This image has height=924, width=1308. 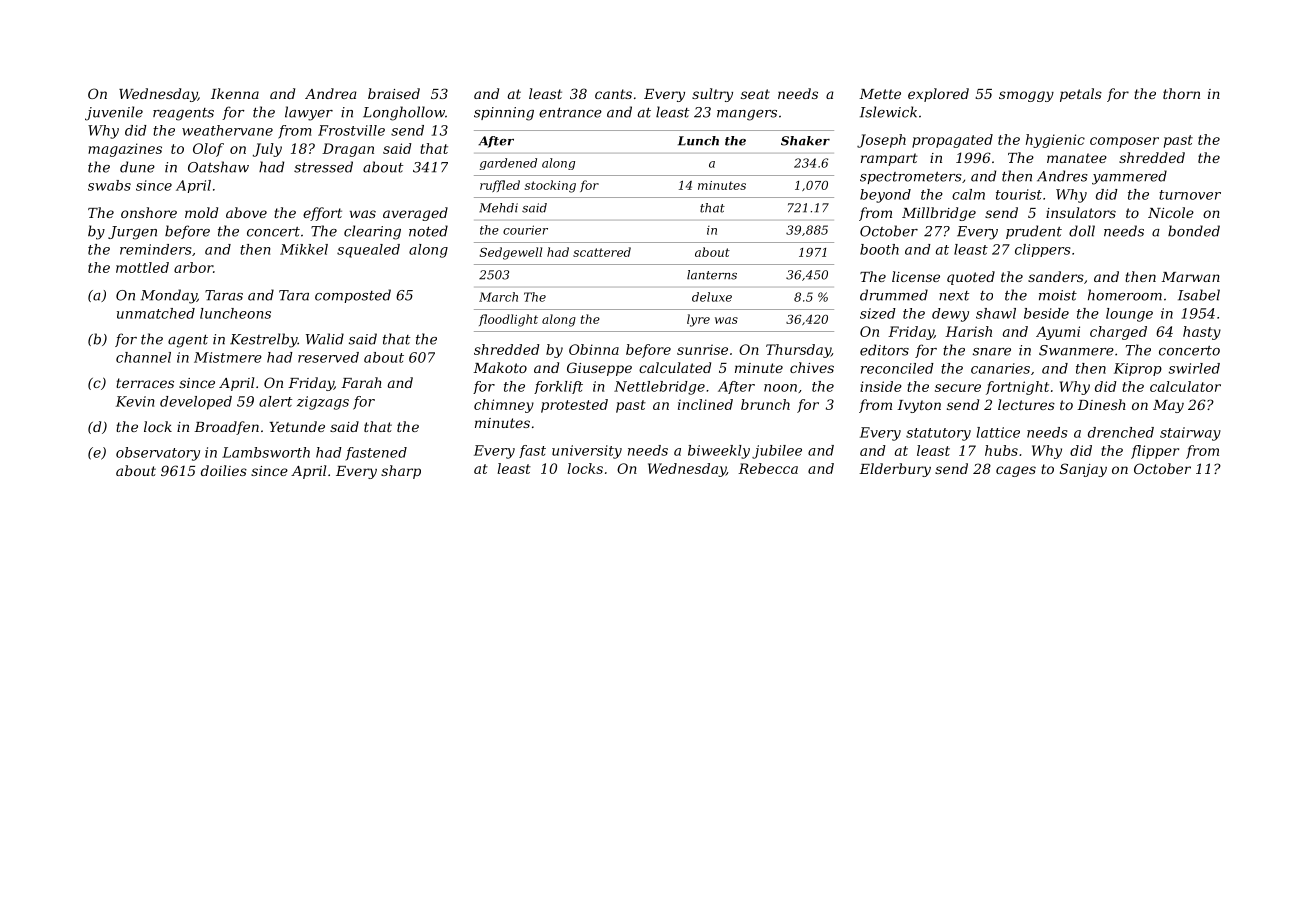 What do you see at coordinates (235, 93) in the image?
I see `Ikenna` at bounding box center [235, 93].
